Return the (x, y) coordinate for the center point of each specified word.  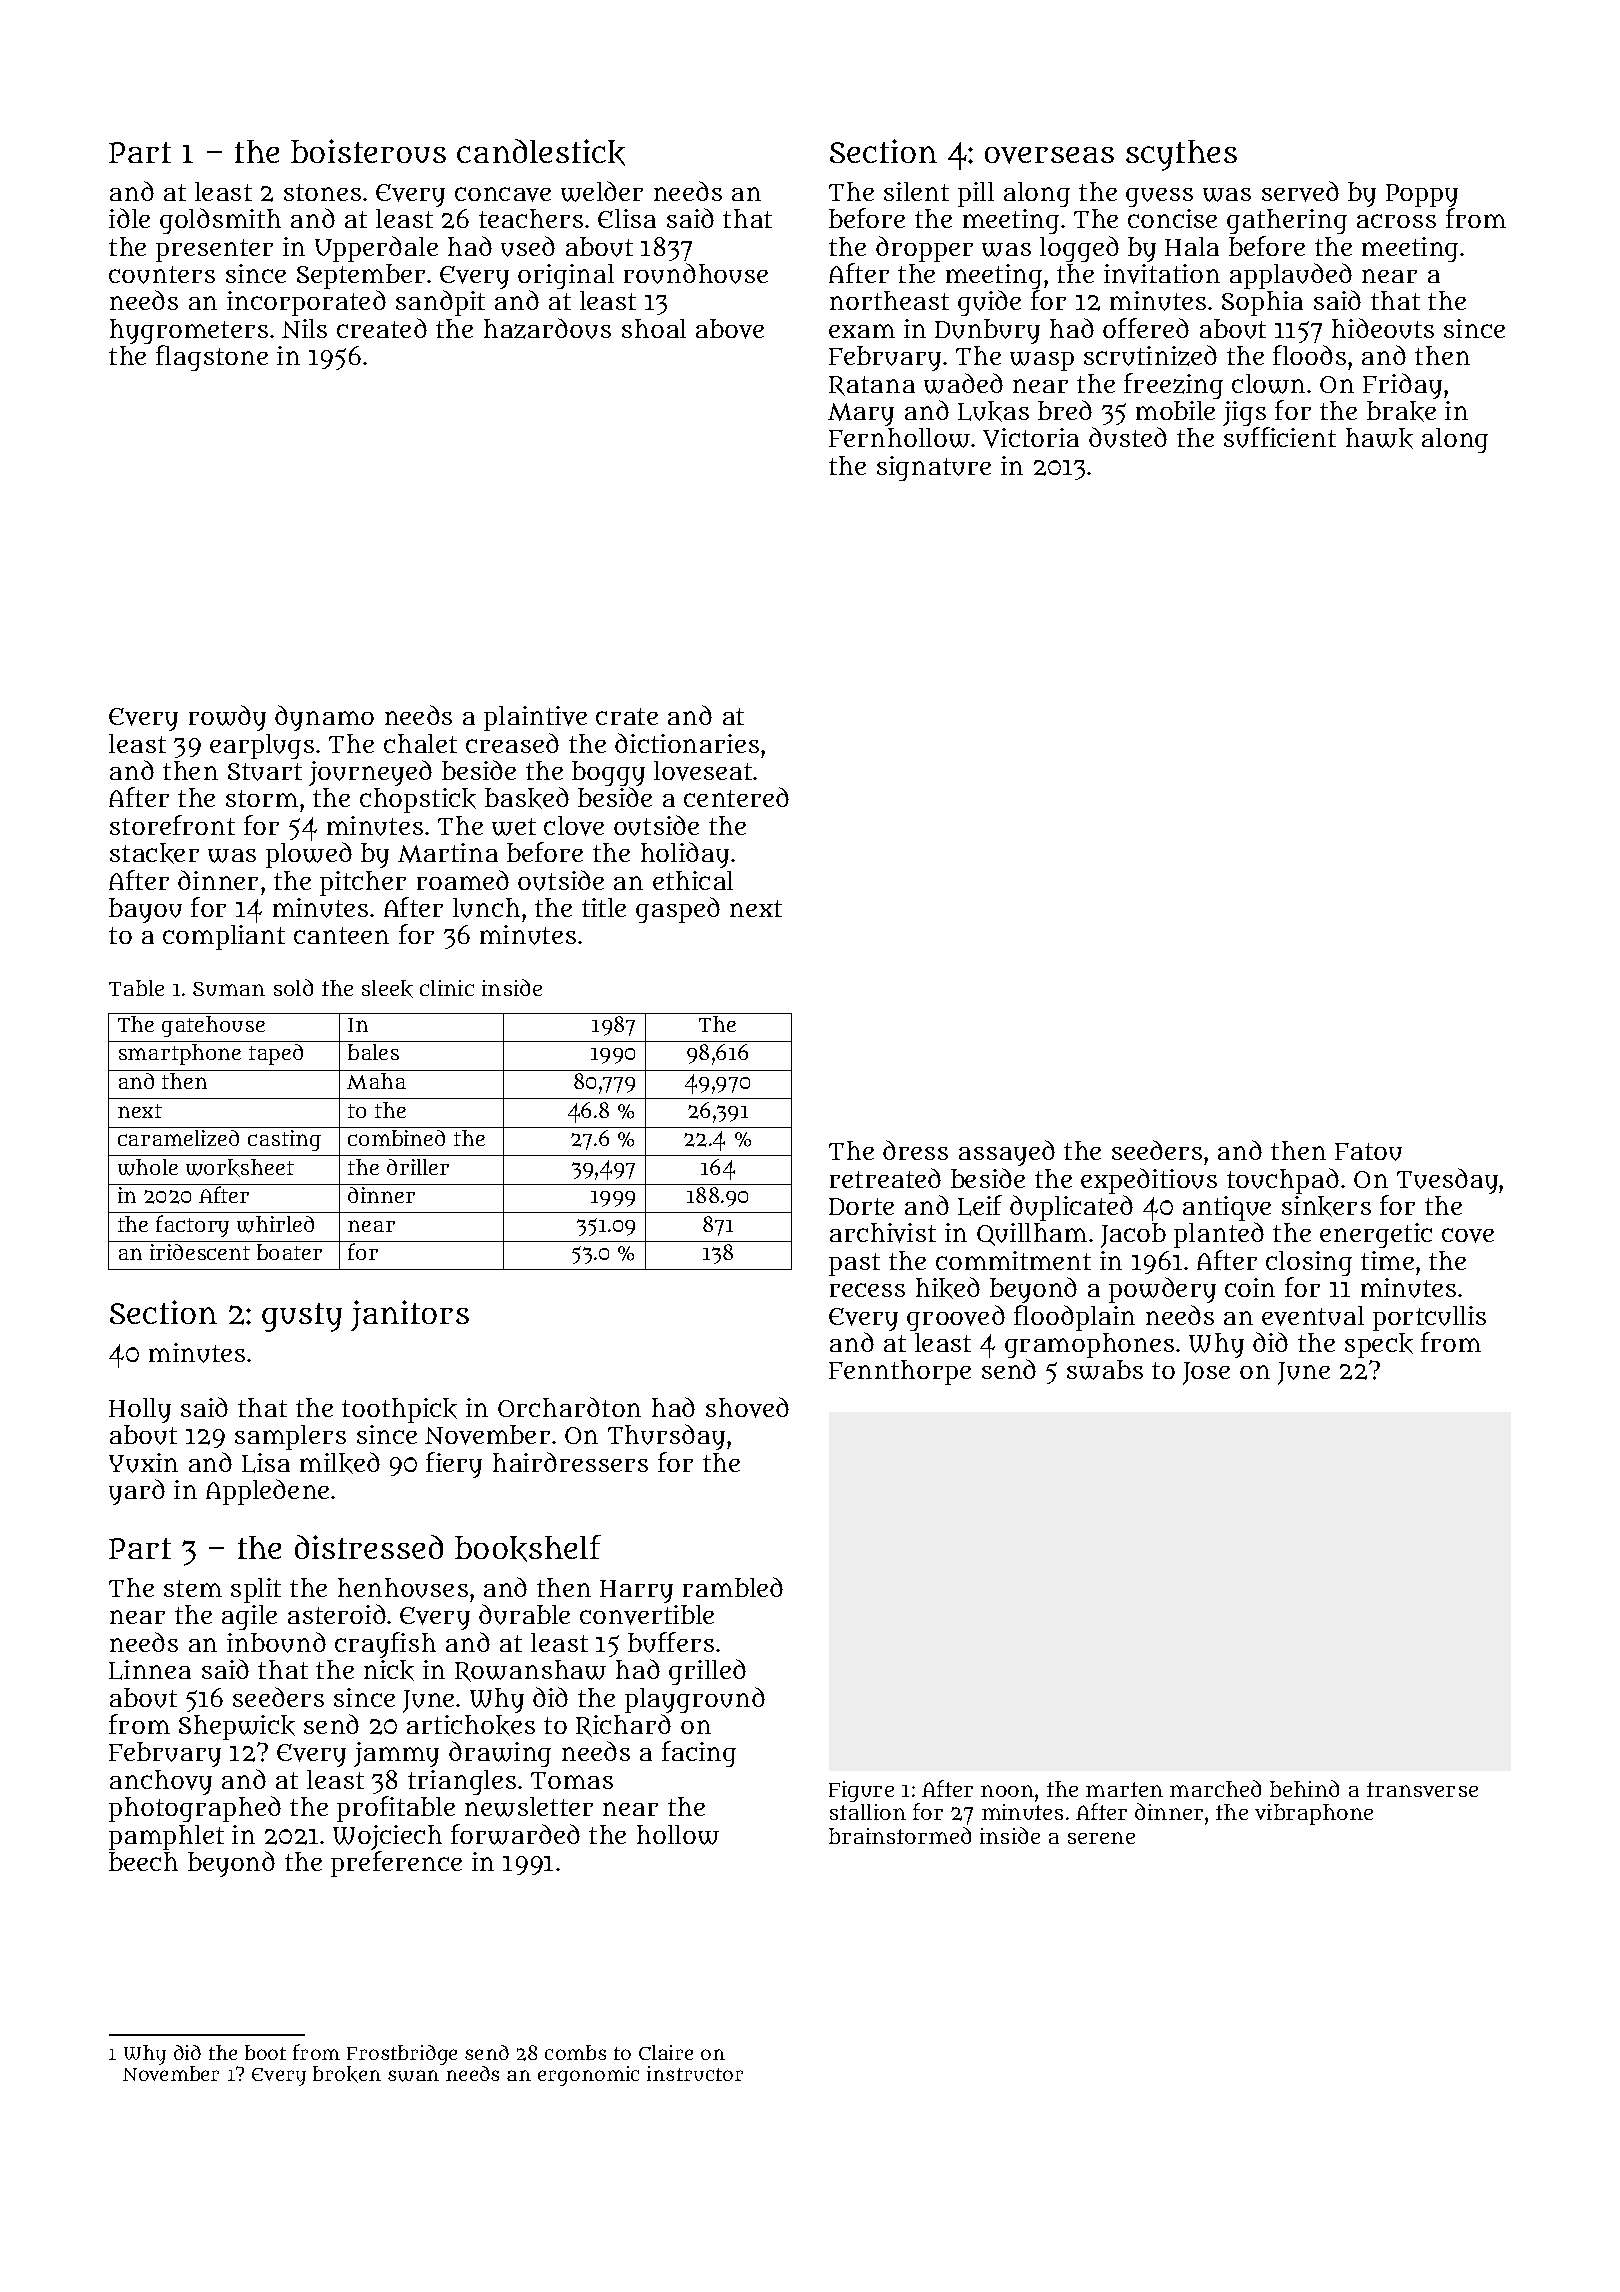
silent (916, 191)
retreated (885, 1178)
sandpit (440, 303)
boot (265, 2052)
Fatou (1368, 1152)
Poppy (1422, 195)
